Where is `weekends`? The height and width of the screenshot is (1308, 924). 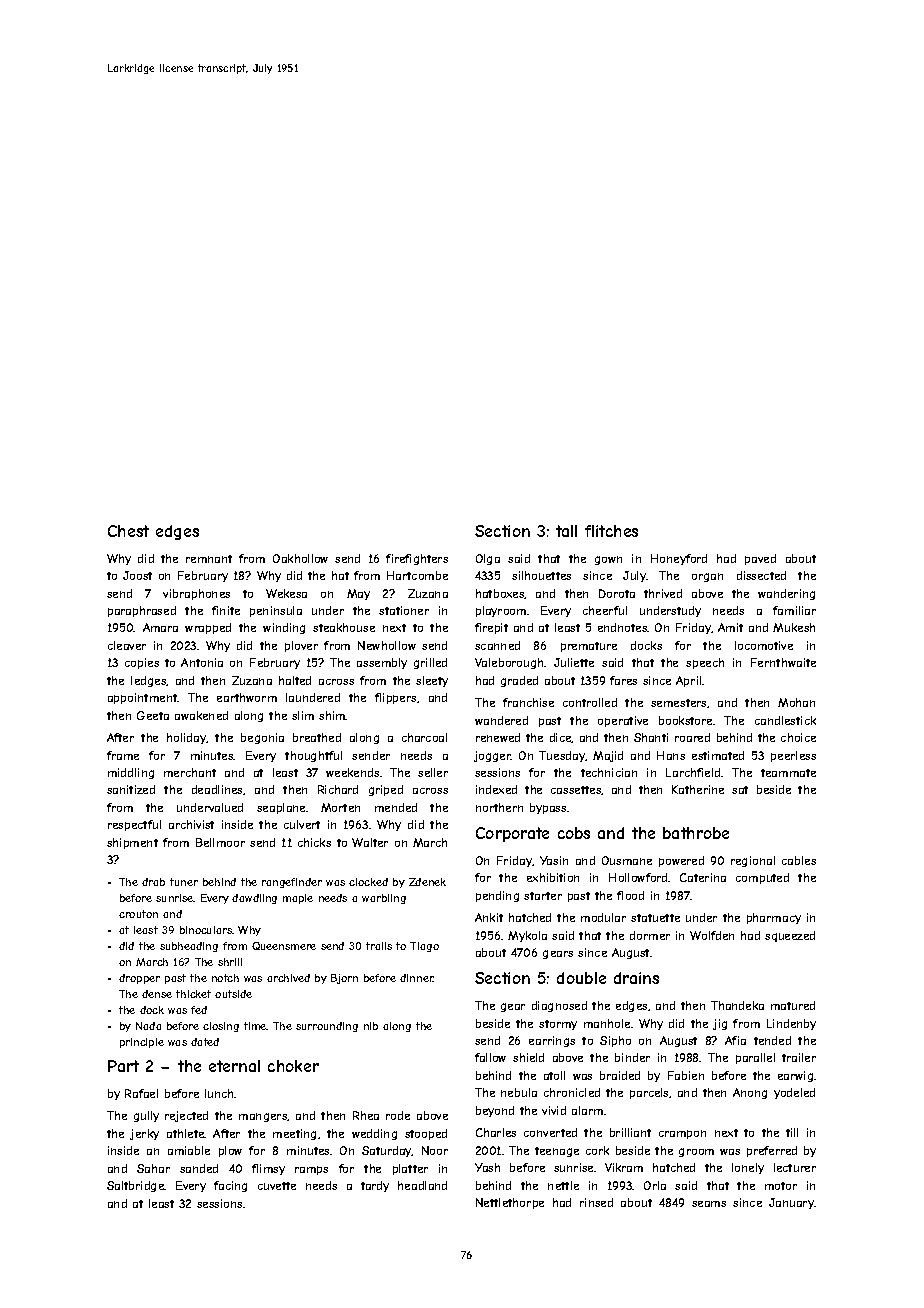
weekends is located at coordinates (352, 772).
